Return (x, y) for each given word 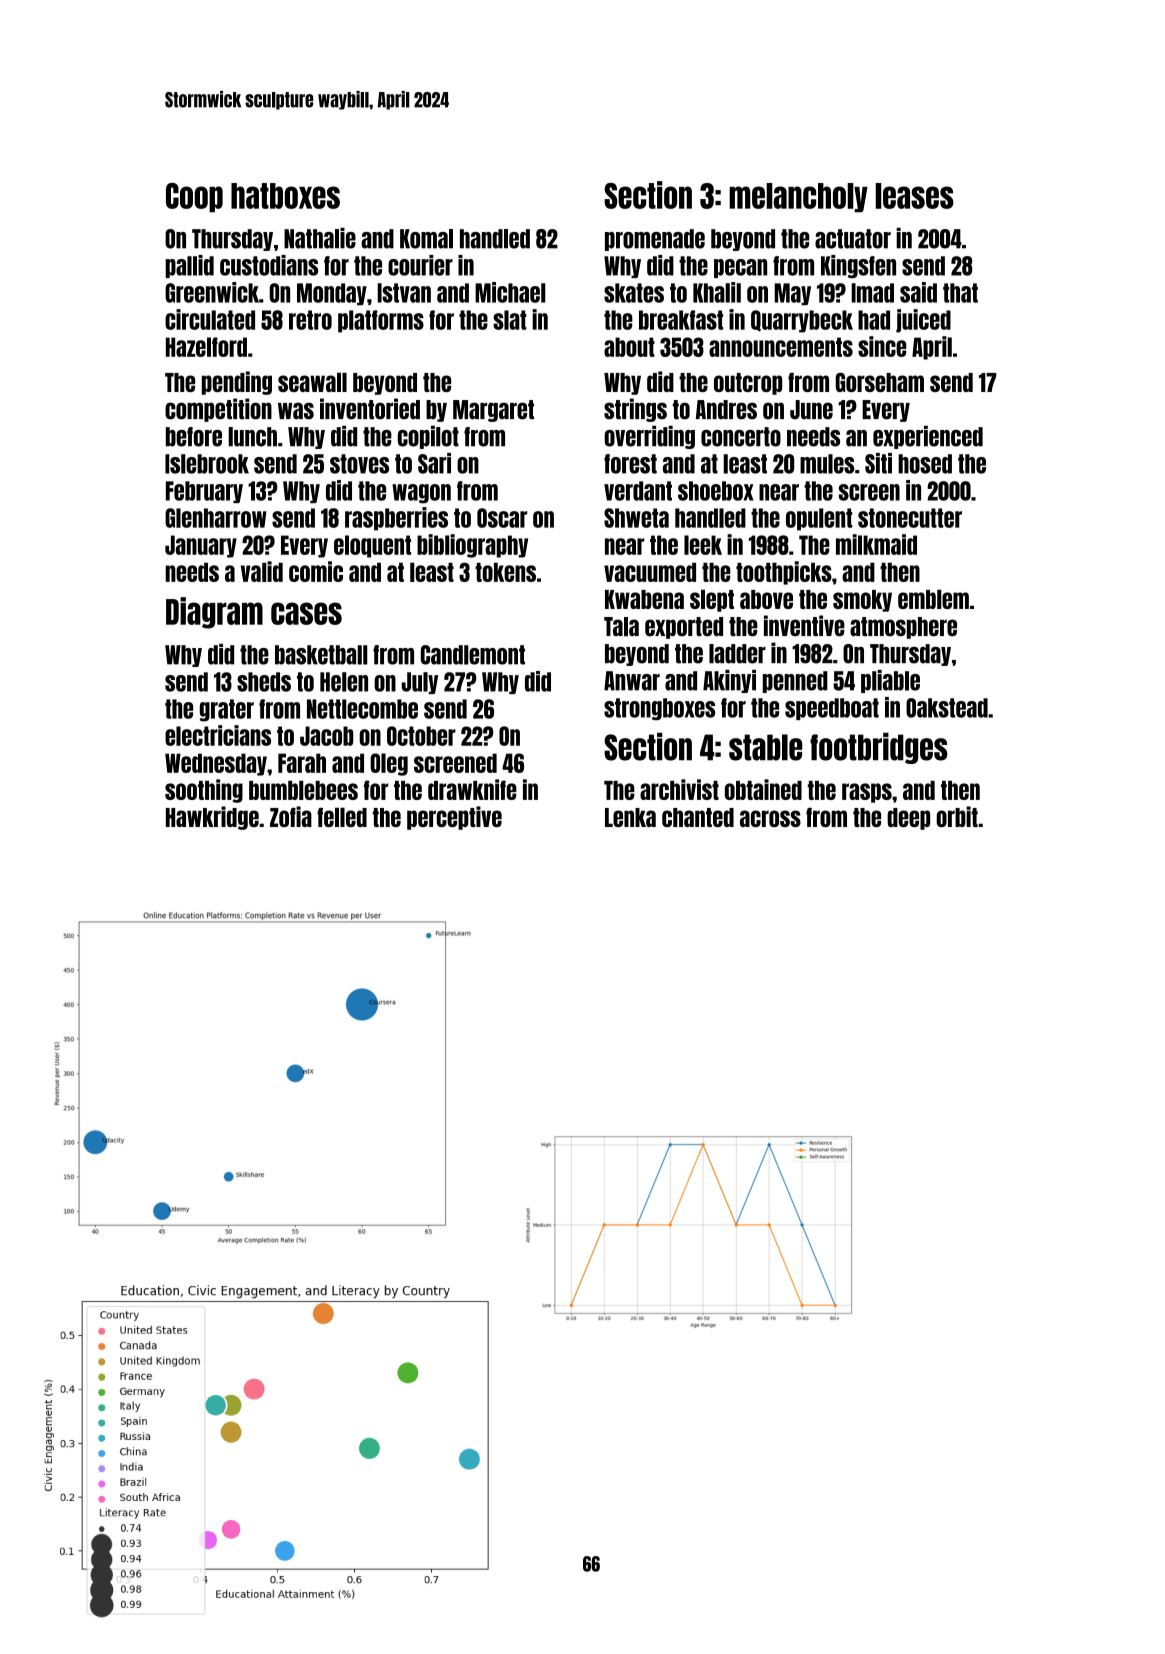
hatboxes (285, 196)
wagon (421, 494)
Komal (426, 239)
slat (510, 320)
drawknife (472, 789)
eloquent (372, 546)
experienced (928, 437)
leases (914, 196)
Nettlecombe (362, 709)
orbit (957, 816)
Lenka (630, 817)
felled (342, 817)
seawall (312, 382)
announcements (781, 347)
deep (908, 819)
